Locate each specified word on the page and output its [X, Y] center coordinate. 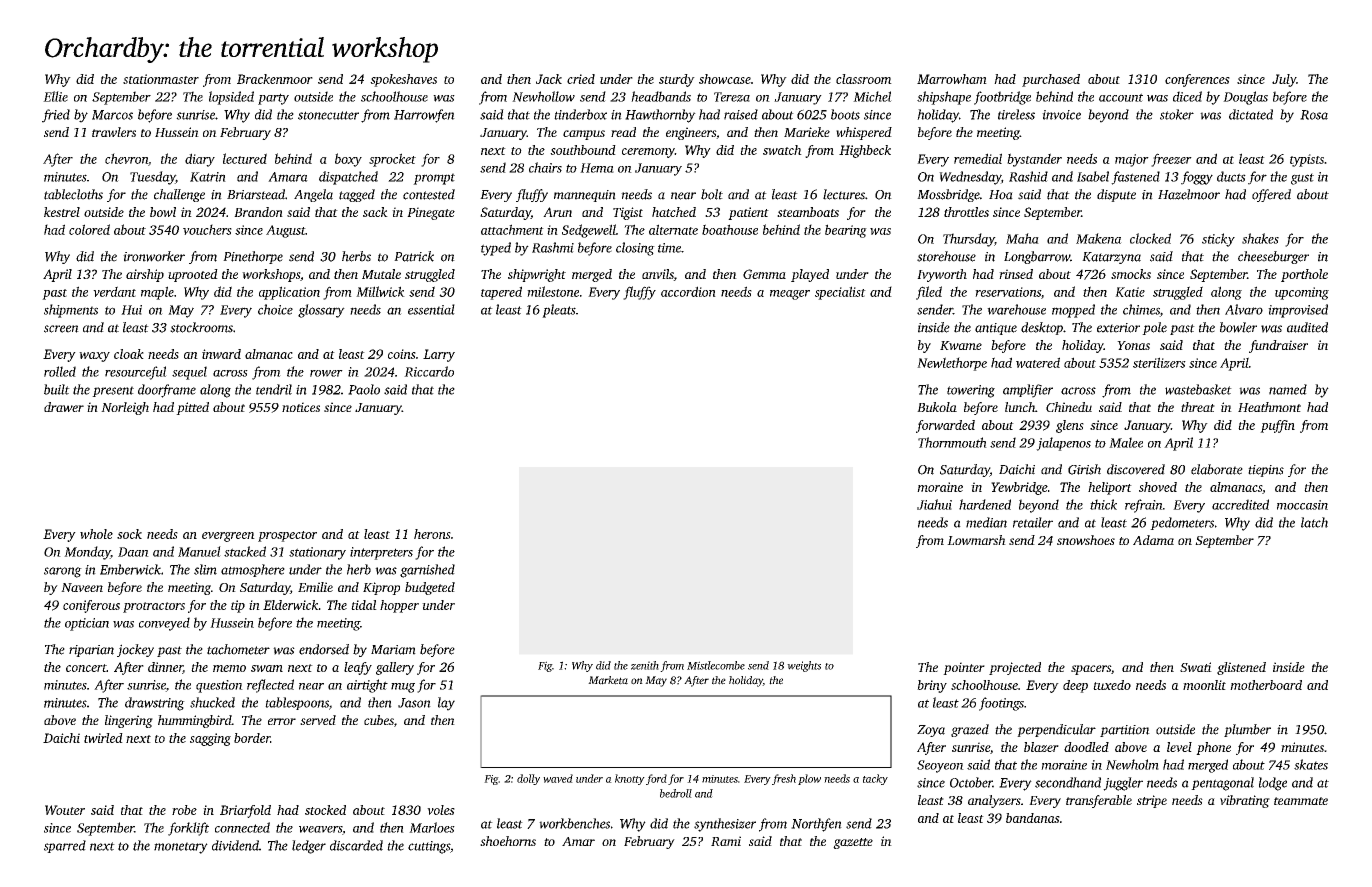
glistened [1241, 668]
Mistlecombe [716, 665]
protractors [154, 607]
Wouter [65, 810]
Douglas [1245, 98]
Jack [549, 79]
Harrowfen [424, 116]
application [289, 293]
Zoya [931, 731]
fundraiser [1278, 346]
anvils [658, 275]
